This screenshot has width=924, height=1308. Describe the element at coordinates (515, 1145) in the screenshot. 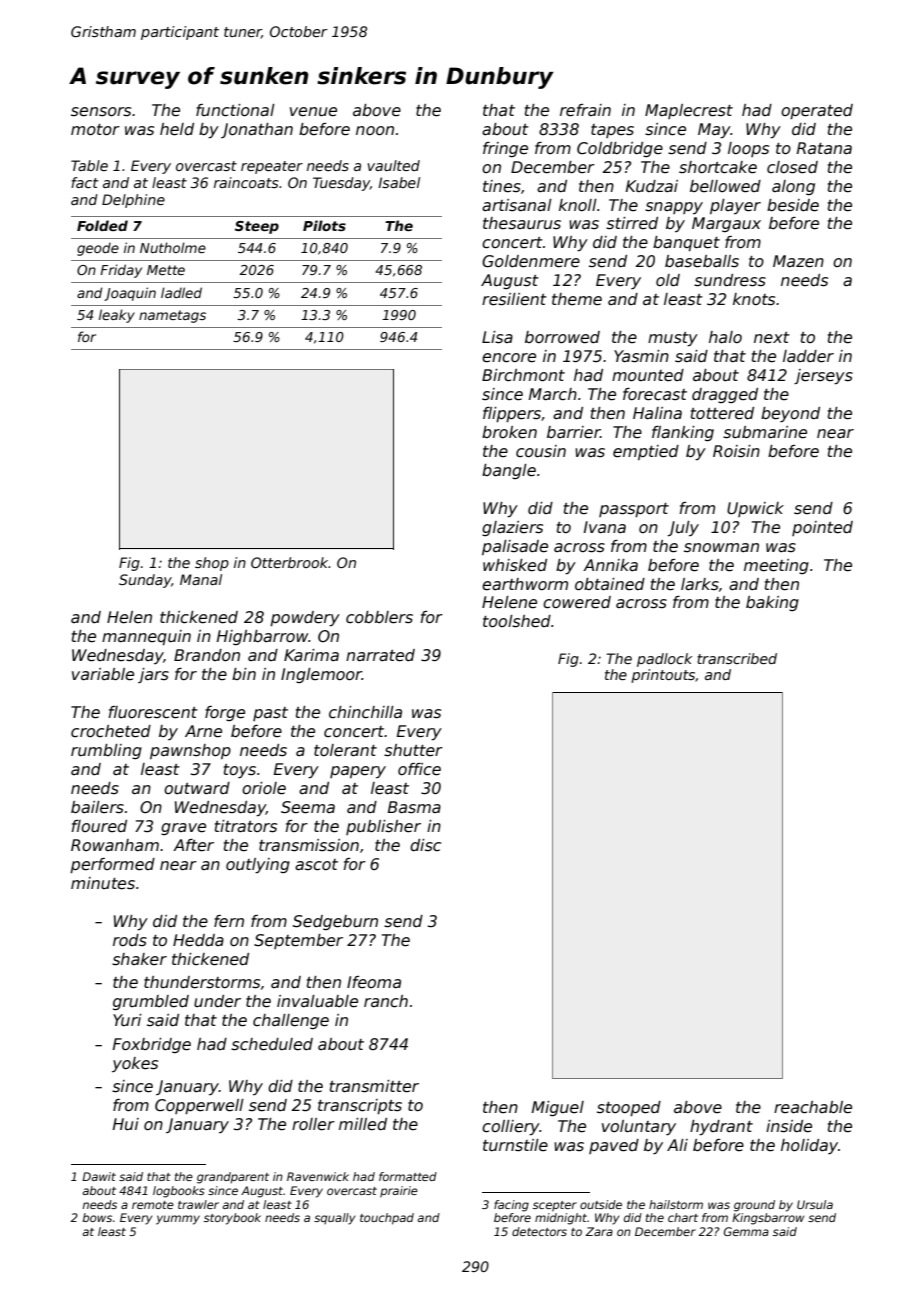

I see `turnstile` at that location.
